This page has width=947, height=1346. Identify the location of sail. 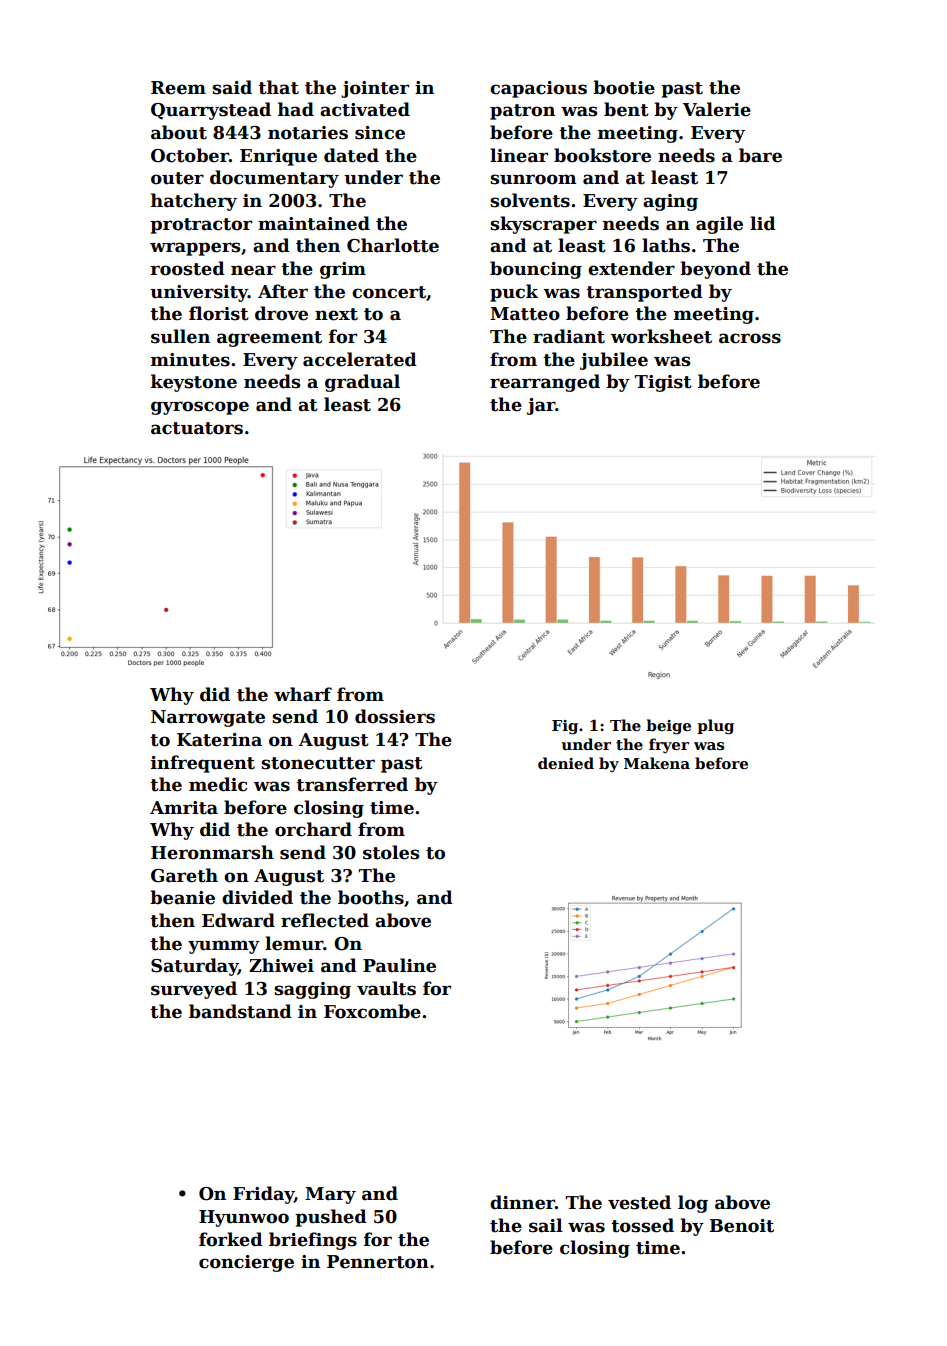
(546, 1225).
